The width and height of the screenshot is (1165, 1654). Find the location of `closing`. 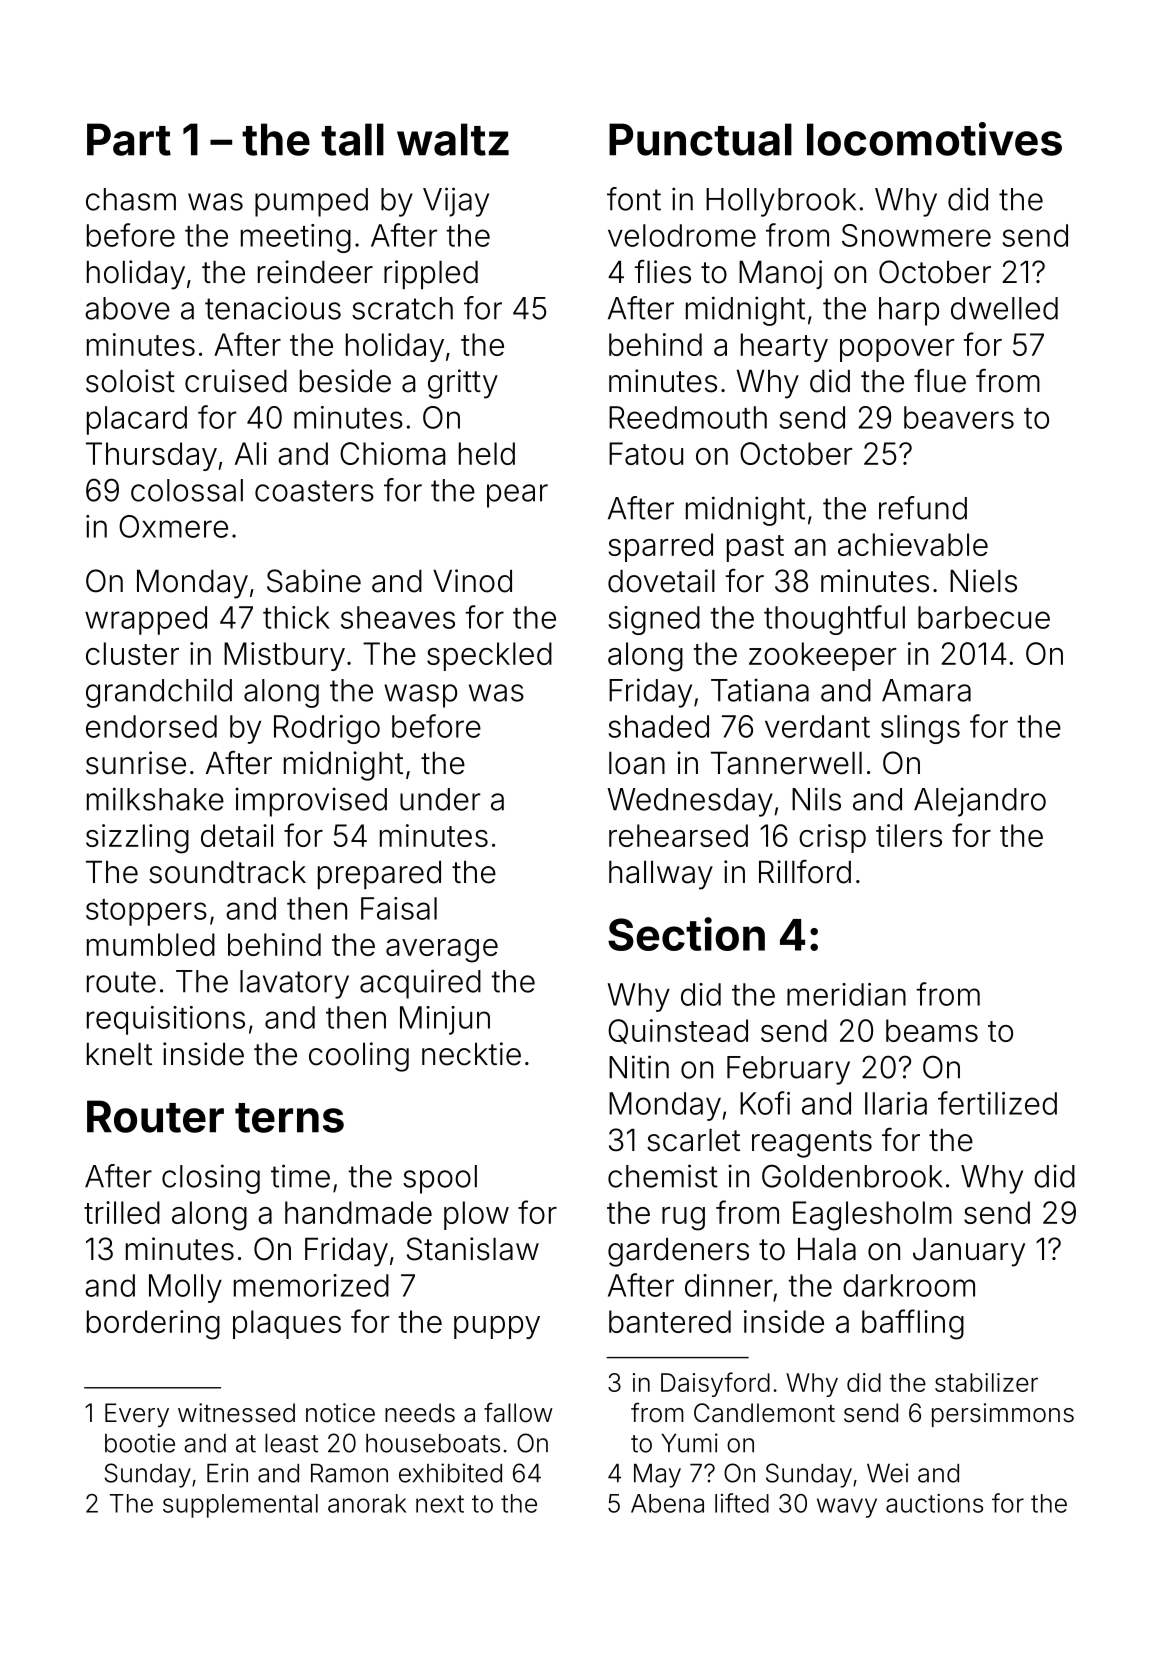

closing is located at coordinates (211, 1179).
